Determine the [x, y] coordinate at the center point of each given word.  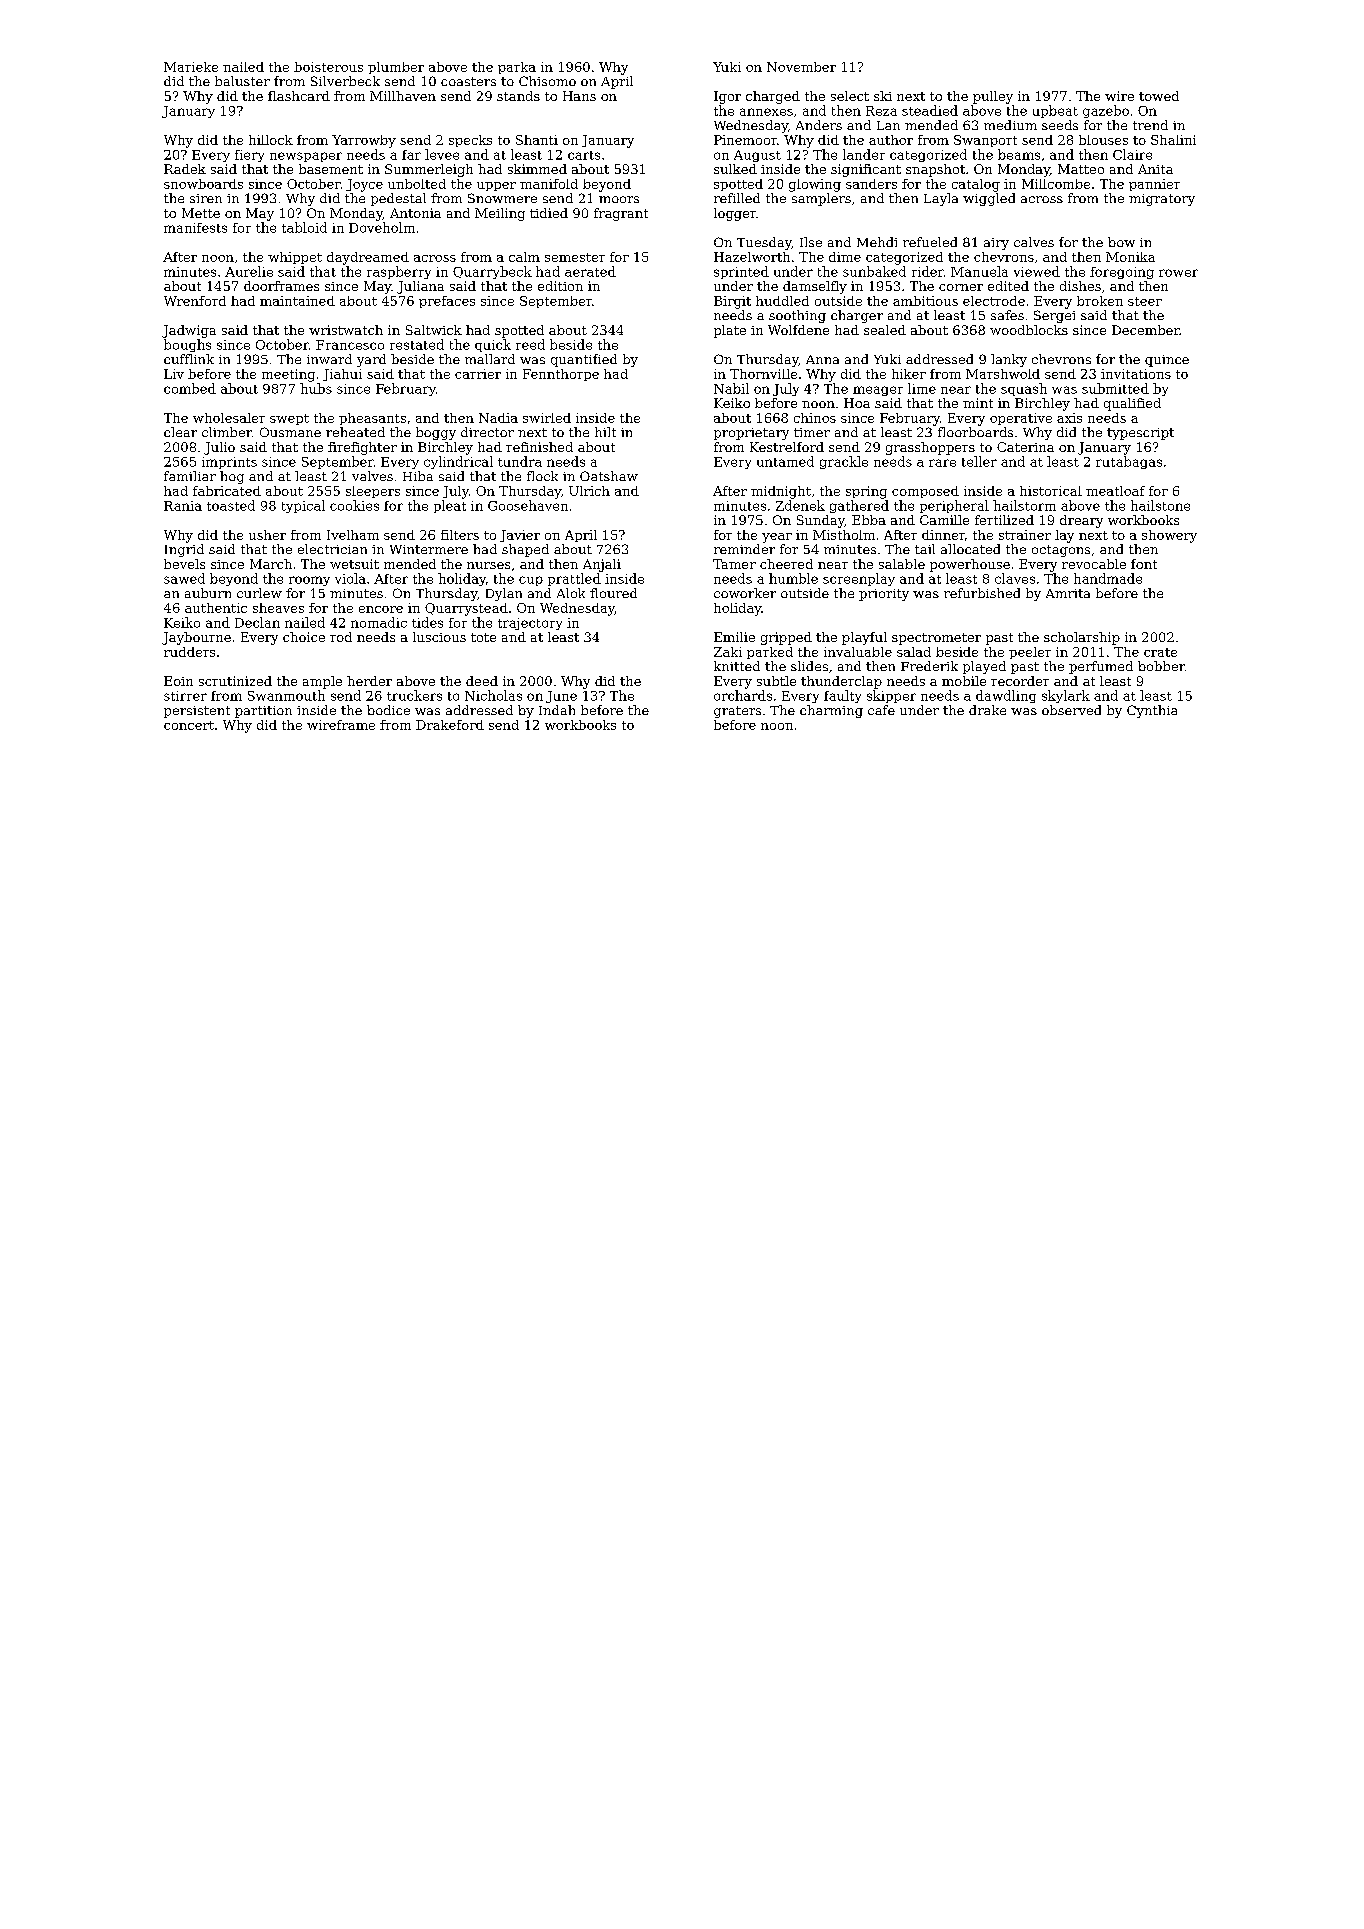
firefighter [362, 448]
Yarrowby [364, 141]
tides [427, 622]
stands [518, 96]
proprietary [751, 434]
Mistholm [844, 535]
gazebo [1106, 111]
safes [1007, 315]
